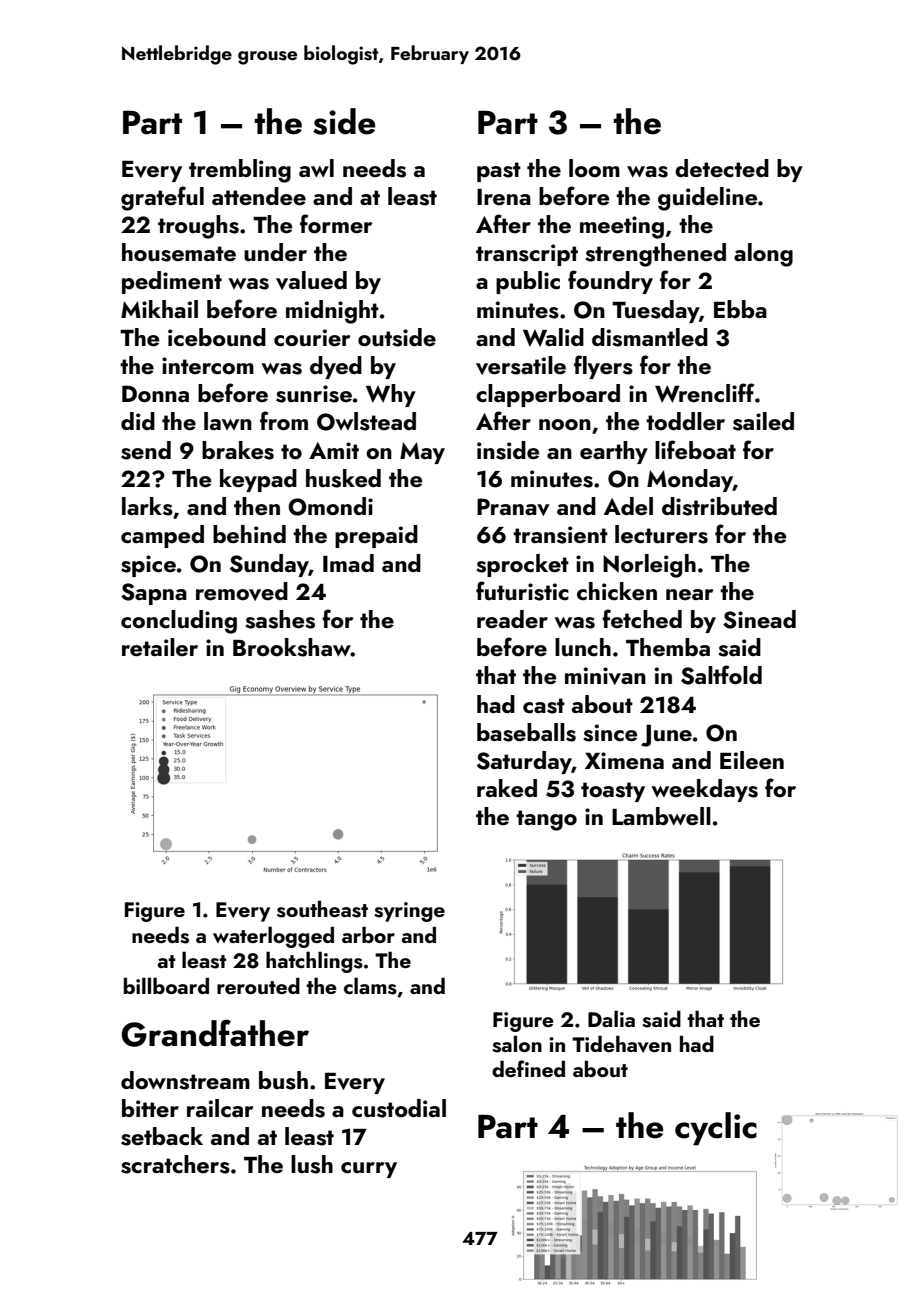 The image size is (924, 1311). What do you see at coordinates (594, 168) in the screenshot?
I see `loom` at bounding box center [594, 168].
